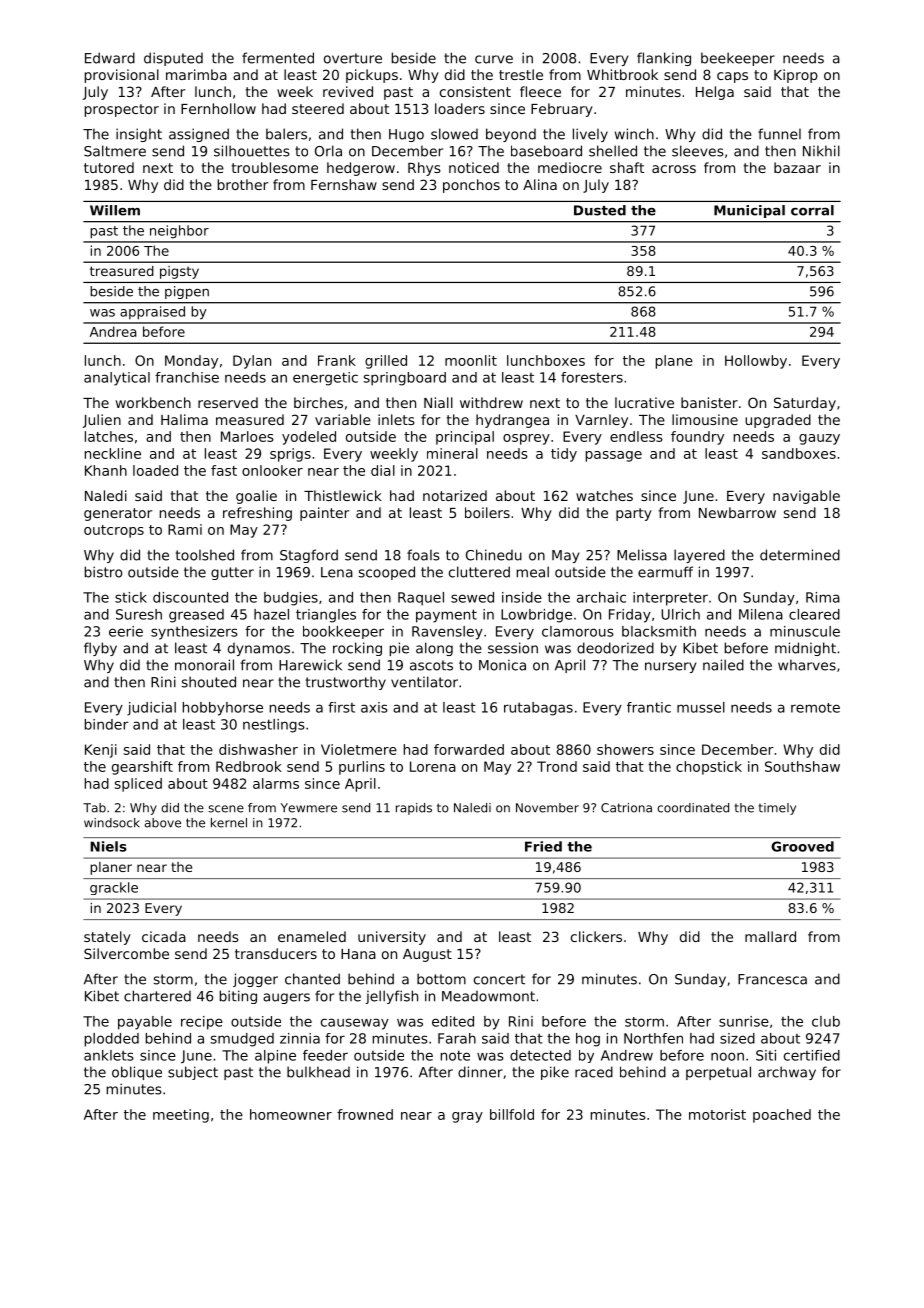  I want to click on tutored, so click(109, 167).
